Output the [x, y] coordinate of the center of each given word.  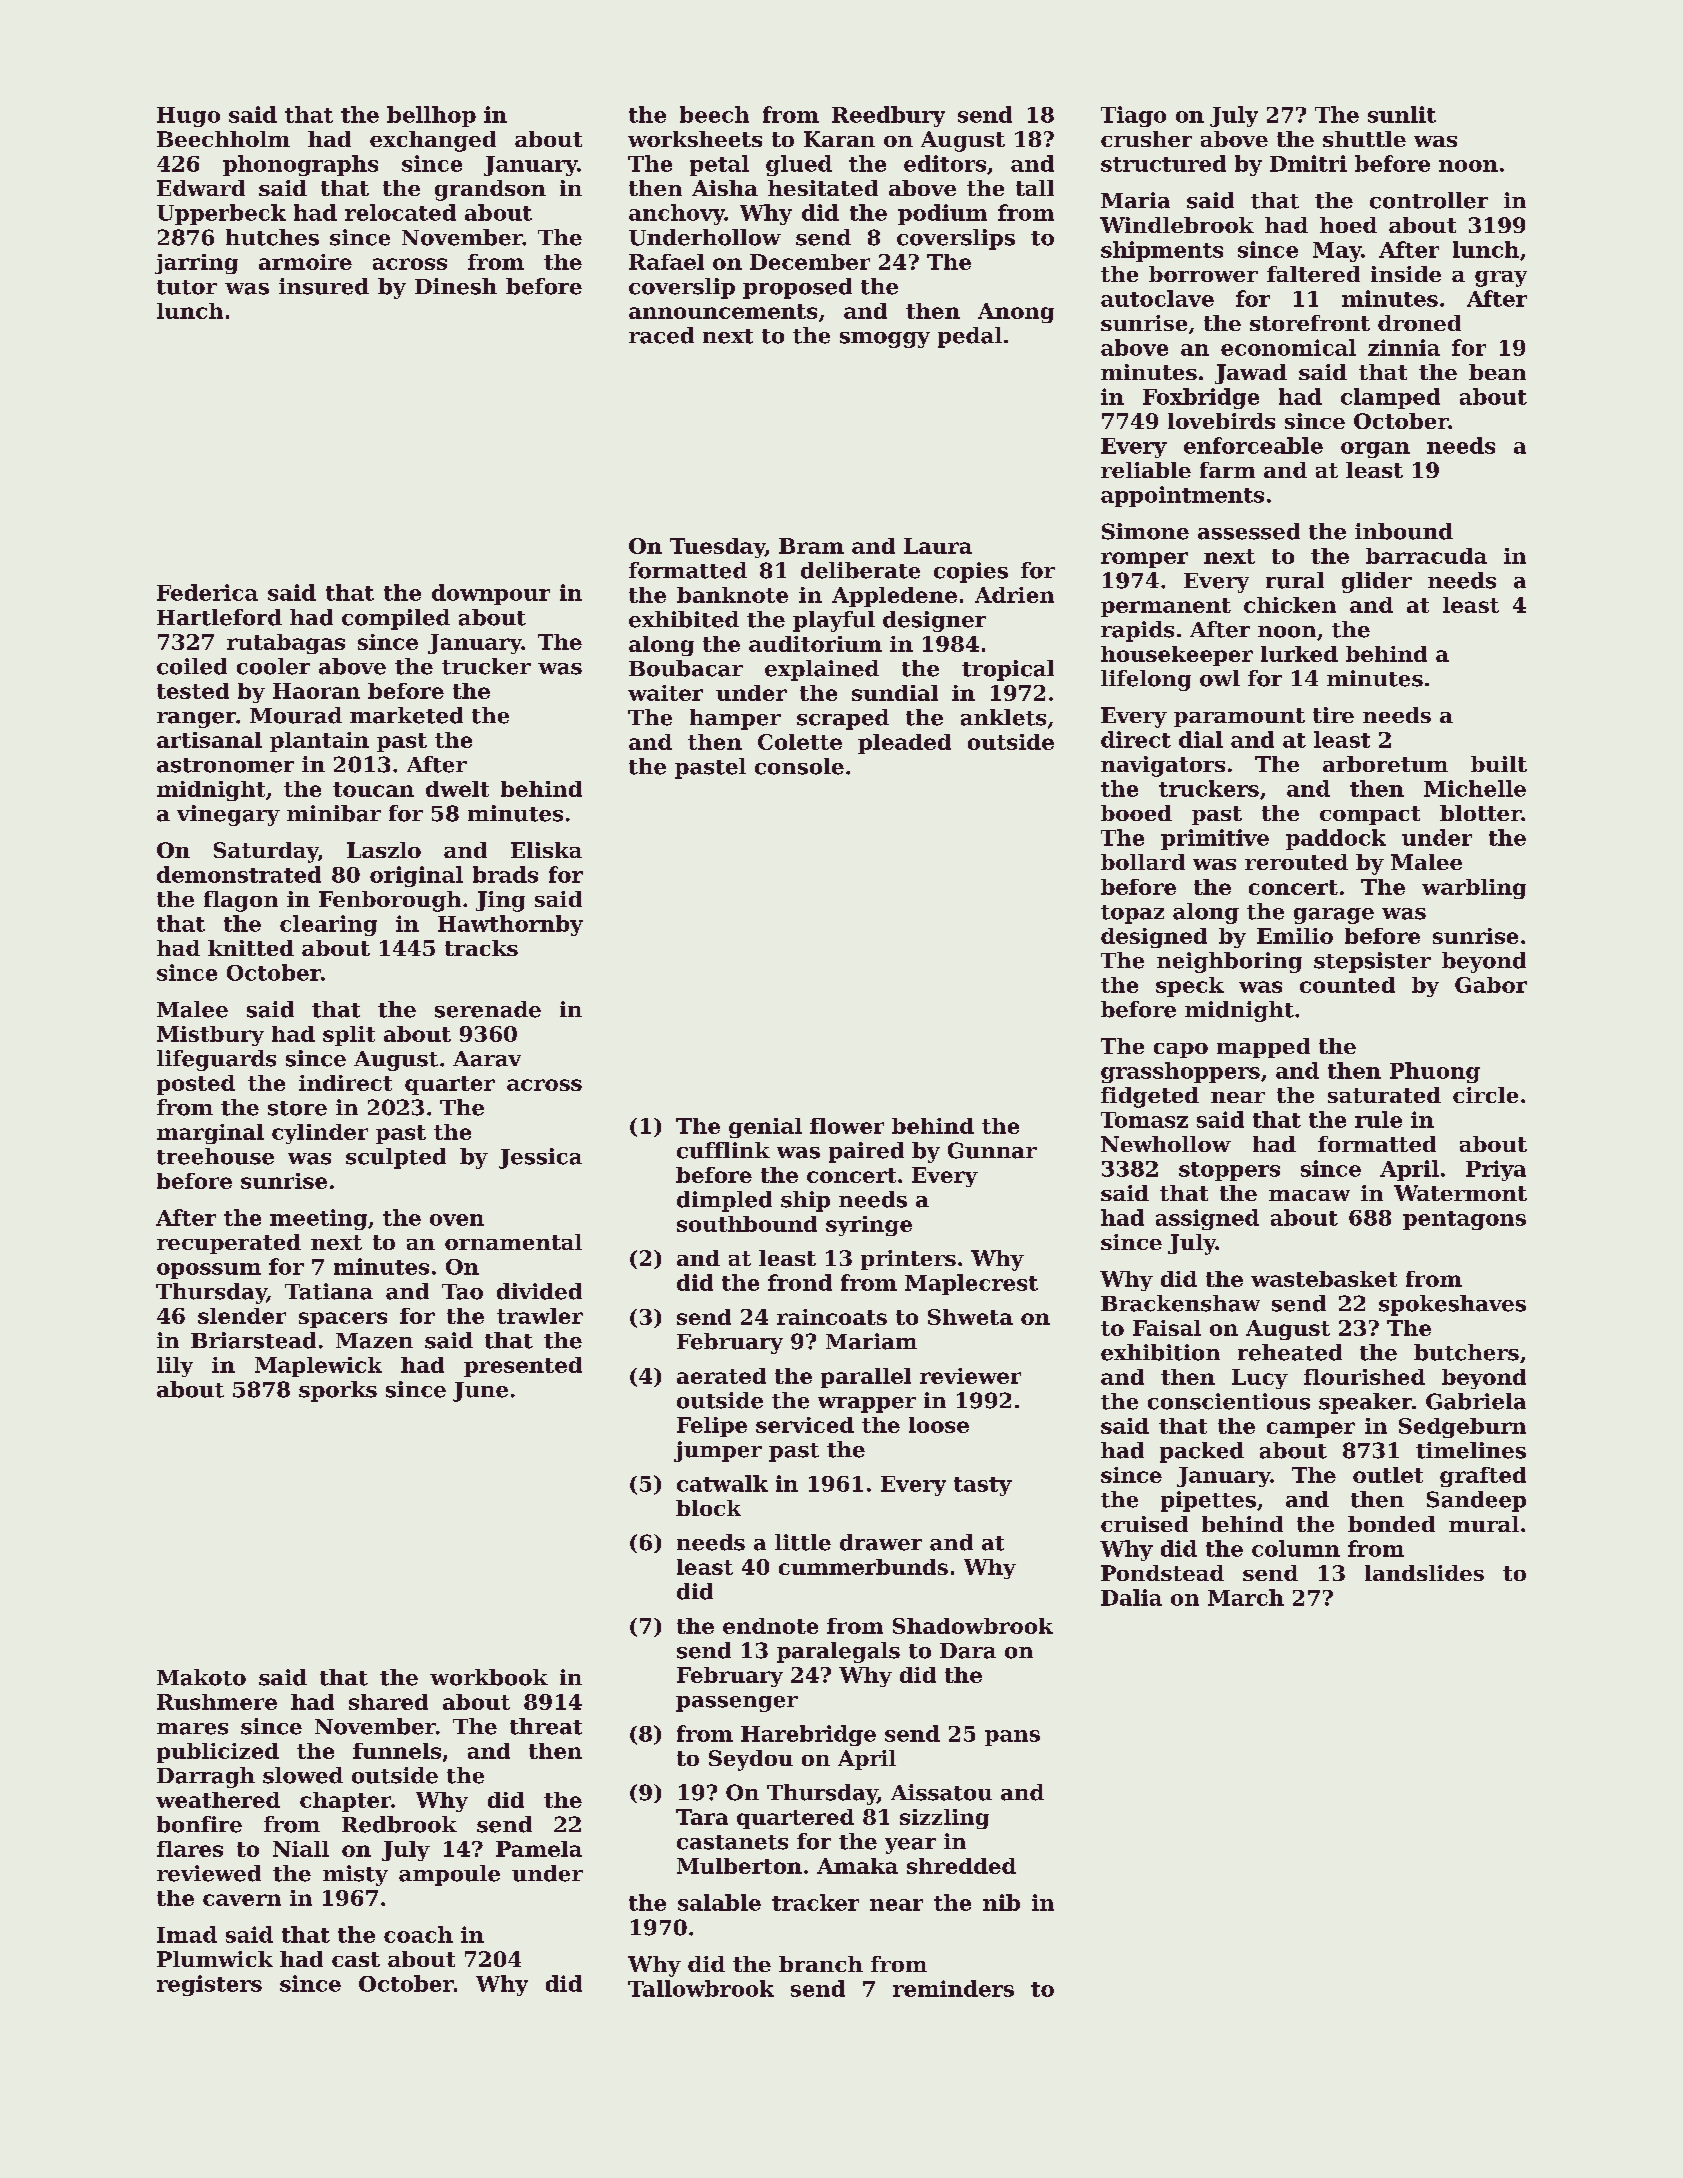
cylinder [320, 1134]
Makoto [201, 1677]
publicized [218, 1753]
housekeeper [1177, 656]
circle [1485, 1095]
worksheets [695, 139]
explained [822, 670]
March [1246, 1597]
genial [765, 1128]
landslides [1424, 1573]
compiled [396, 619]
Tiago [1133, 116]
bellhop [431, 116]
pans [1012, 1738]
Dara [968, 1651]
